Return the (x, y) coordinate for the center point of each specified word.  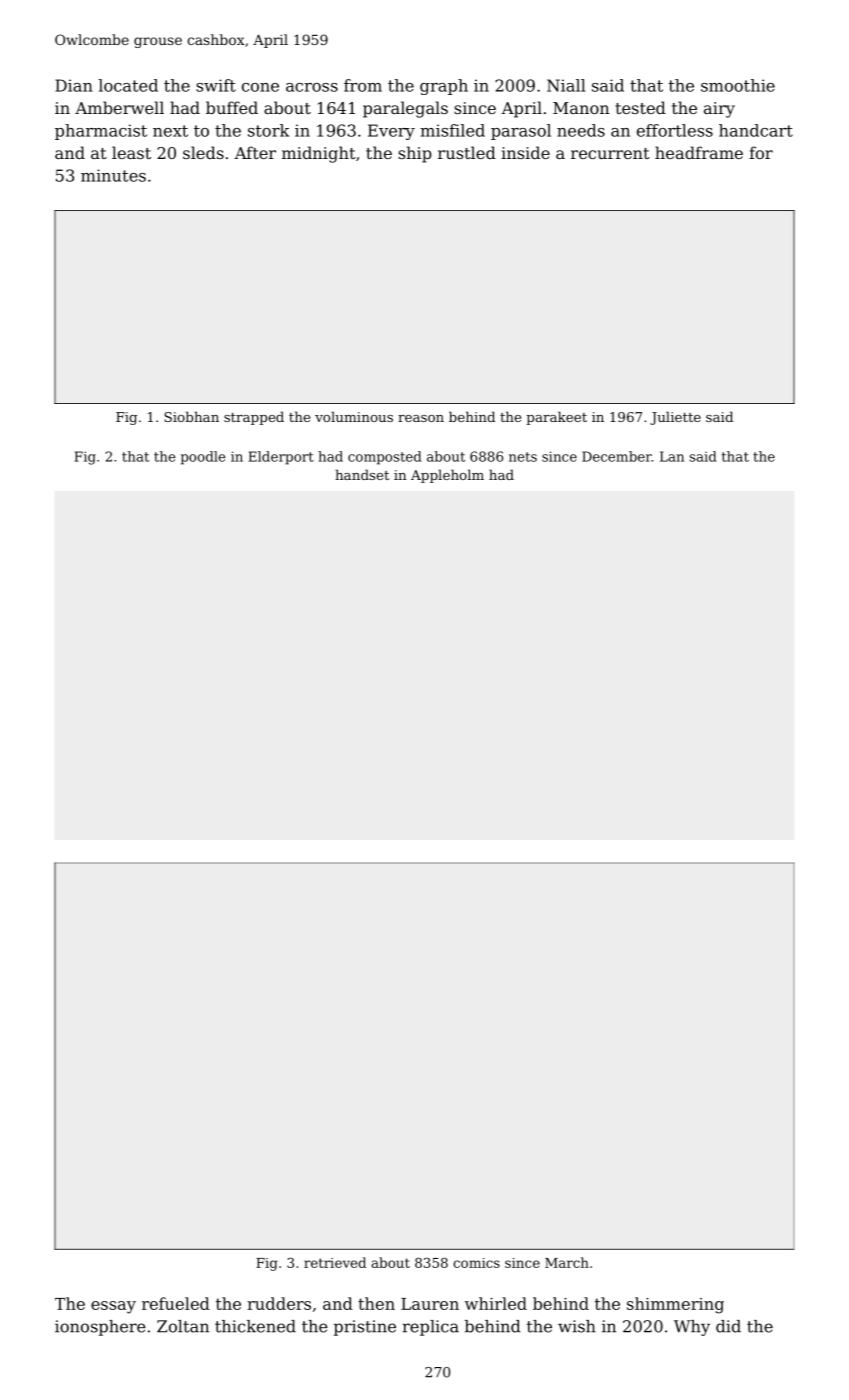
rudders (279, 1303)
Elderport (281, 458)
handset (362, 474)
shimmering (675, 1305)
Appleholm (447, 476)
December (617, 456)
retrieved (335, 1262)
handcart (756, 130)
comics (476, 1263)
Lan (672, 456)
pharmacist (101, 132)
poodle (203, 458)
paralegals (405, 109)
